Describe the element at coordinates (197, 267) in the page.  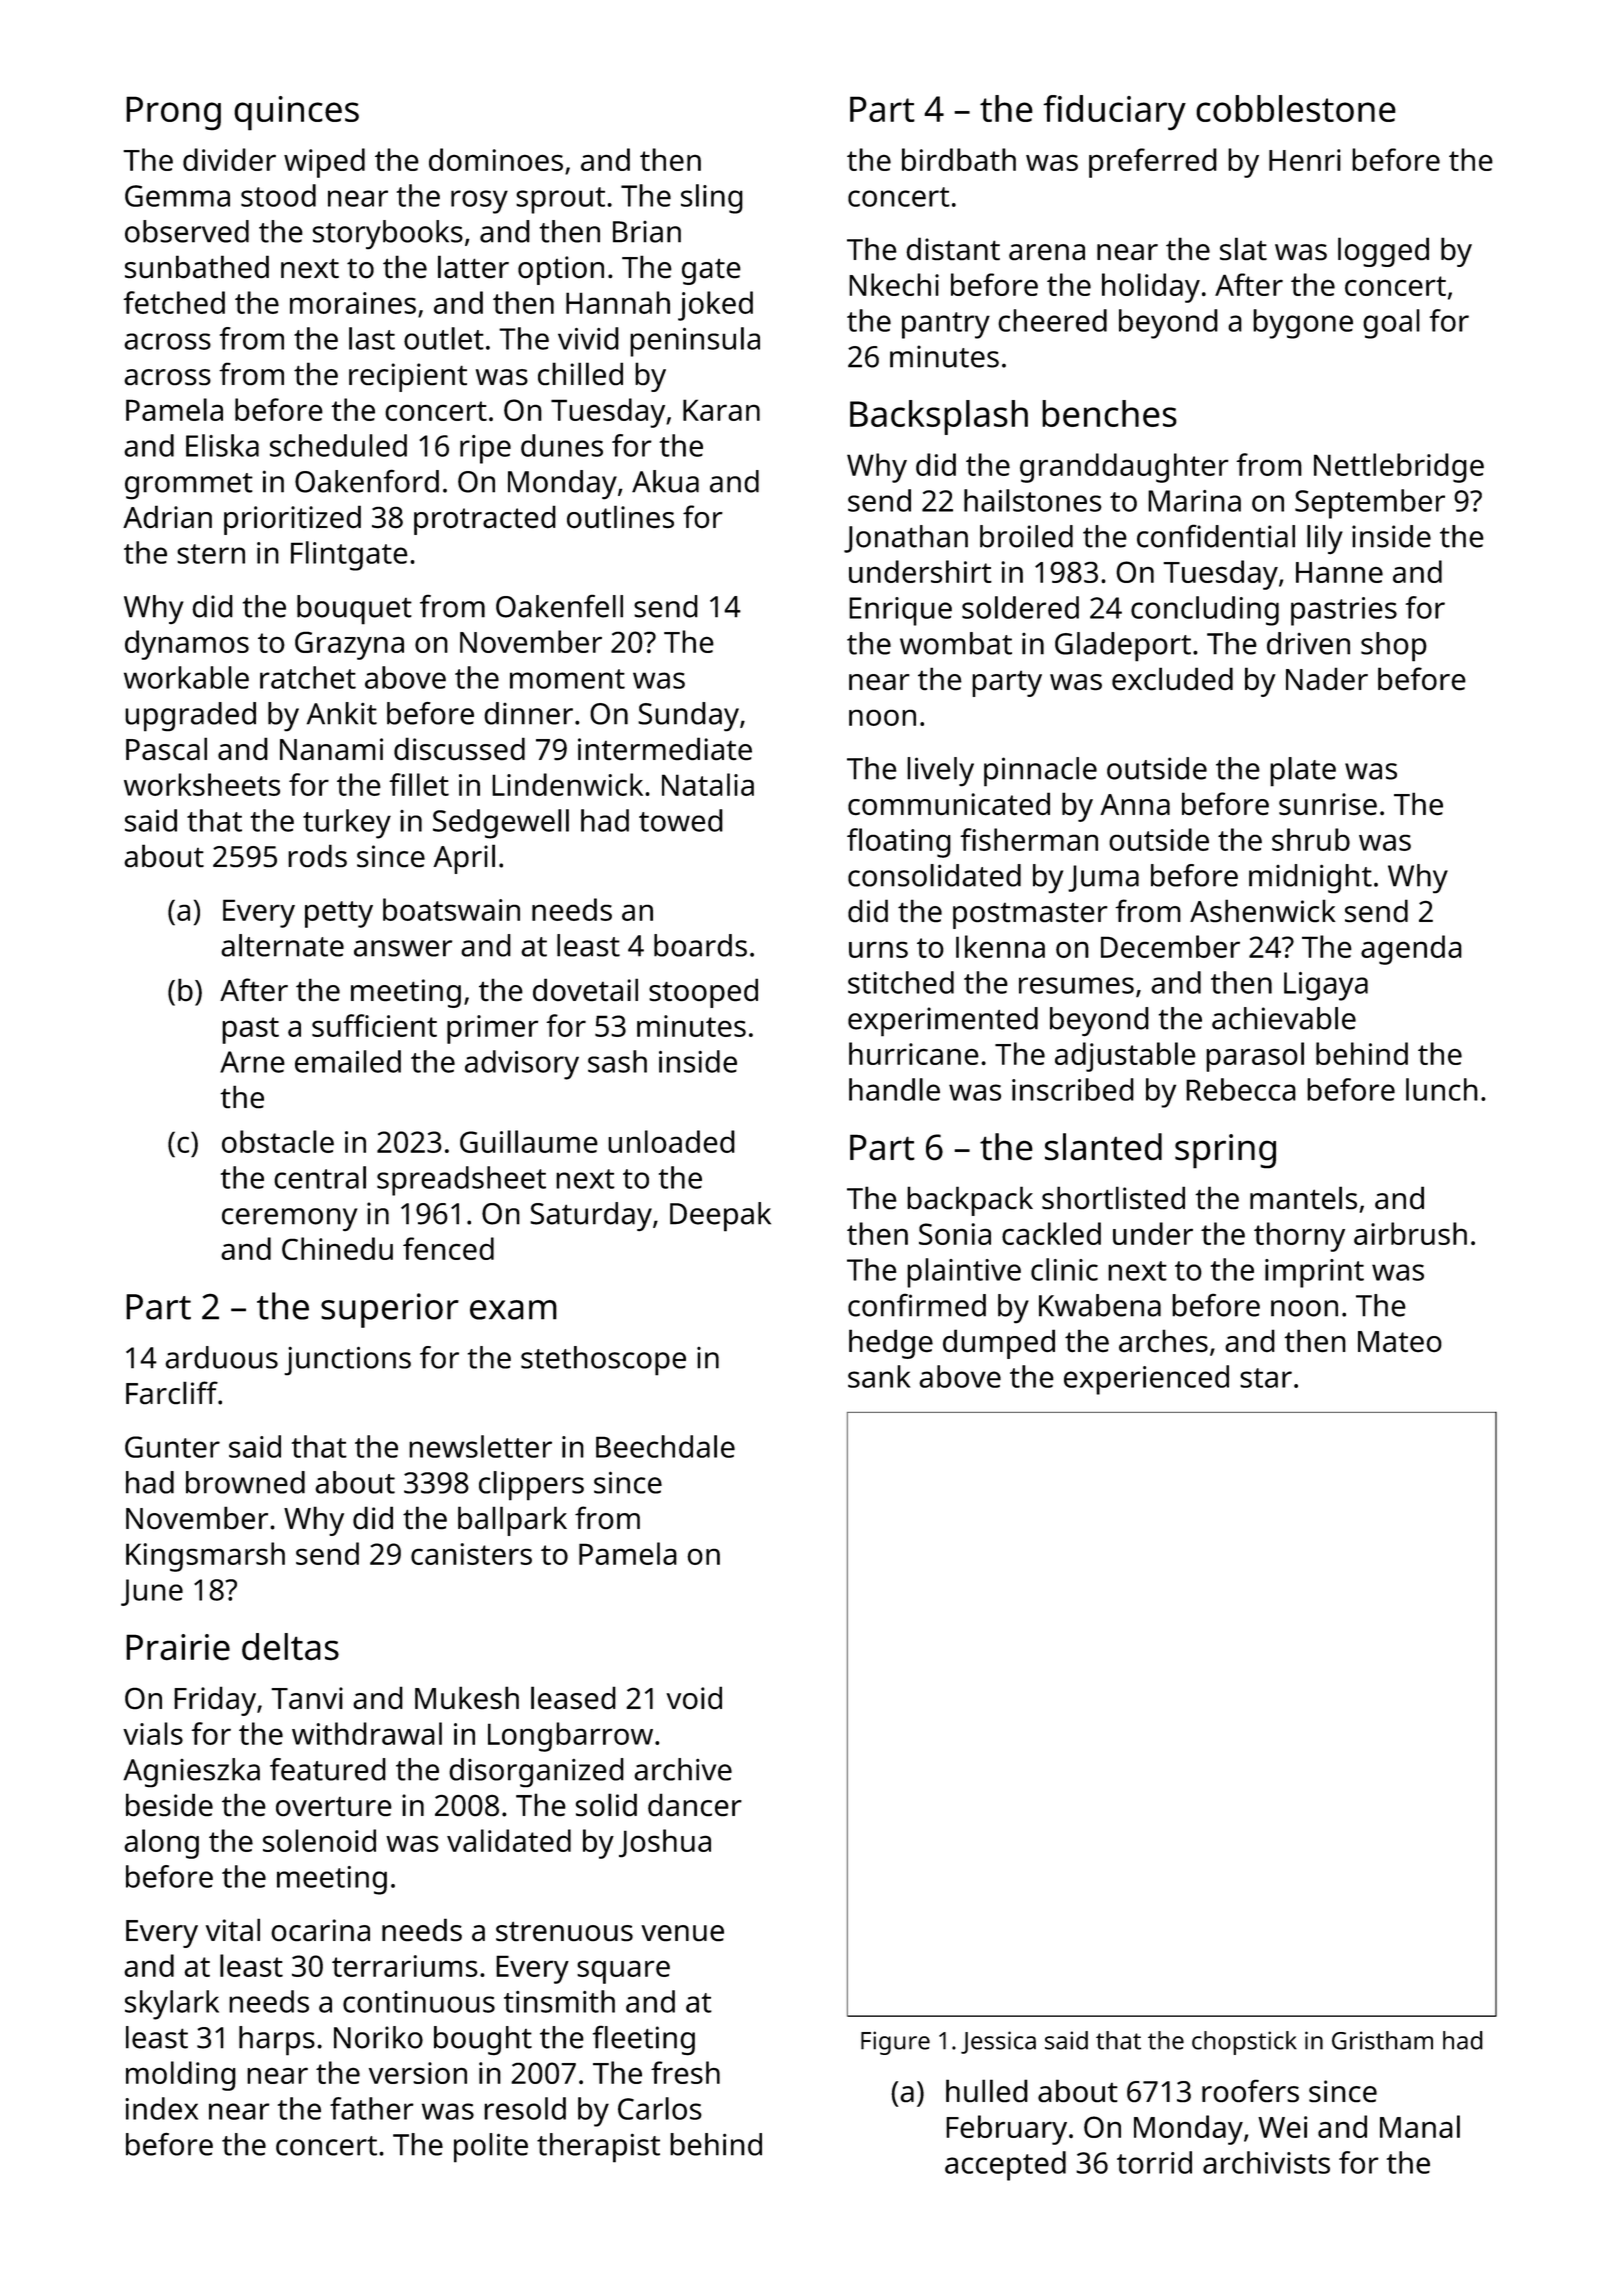
I see `sunbathed` at that location.
